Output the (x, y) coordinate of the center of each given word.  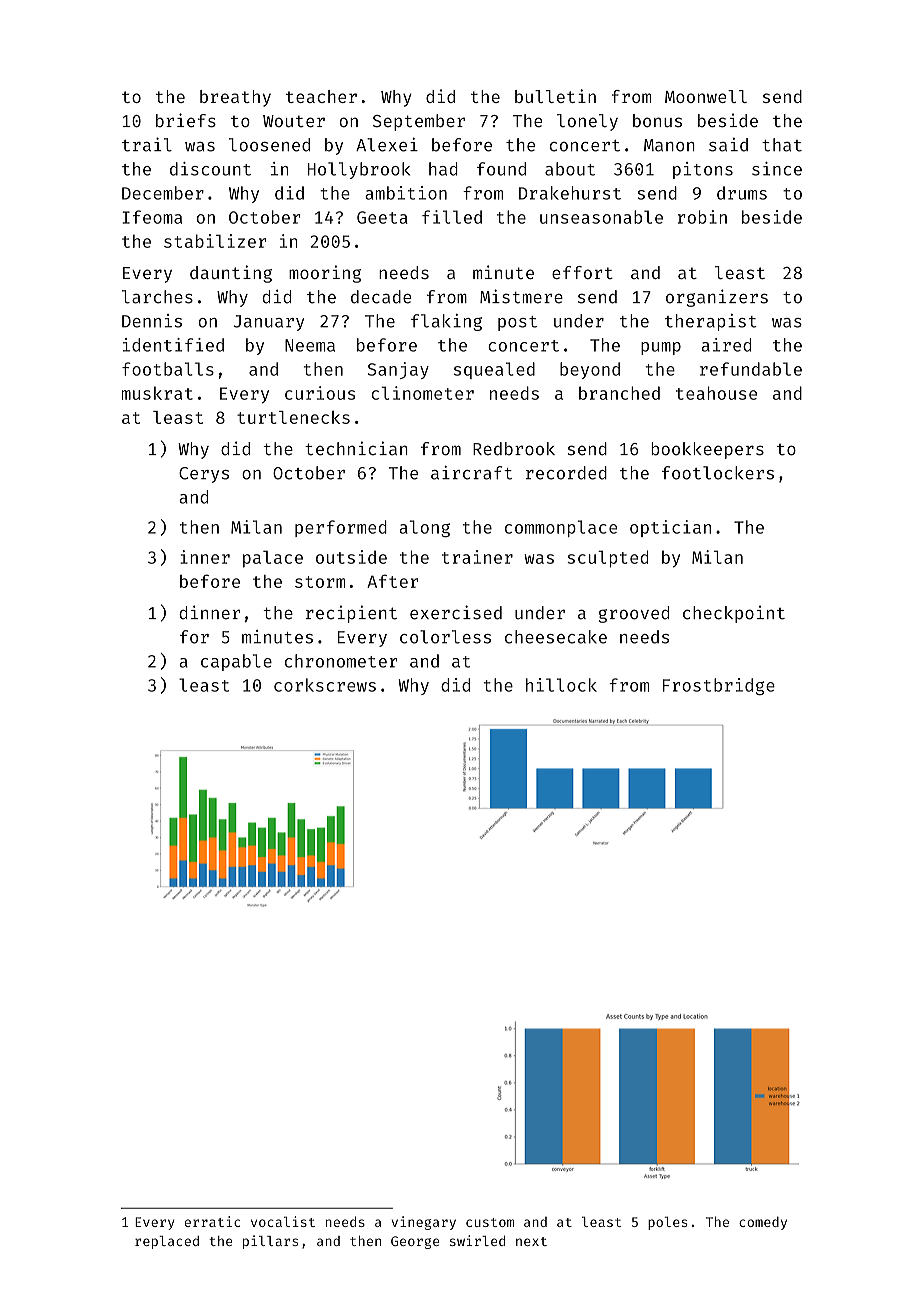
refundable (751, 369)
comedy (763, 1223)
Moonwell (706, 96)
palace (273, 559)
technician (356, 448)
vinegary (424, 1223)
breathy (235, 98)
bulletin (555, 96)
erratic (212, 1221)
